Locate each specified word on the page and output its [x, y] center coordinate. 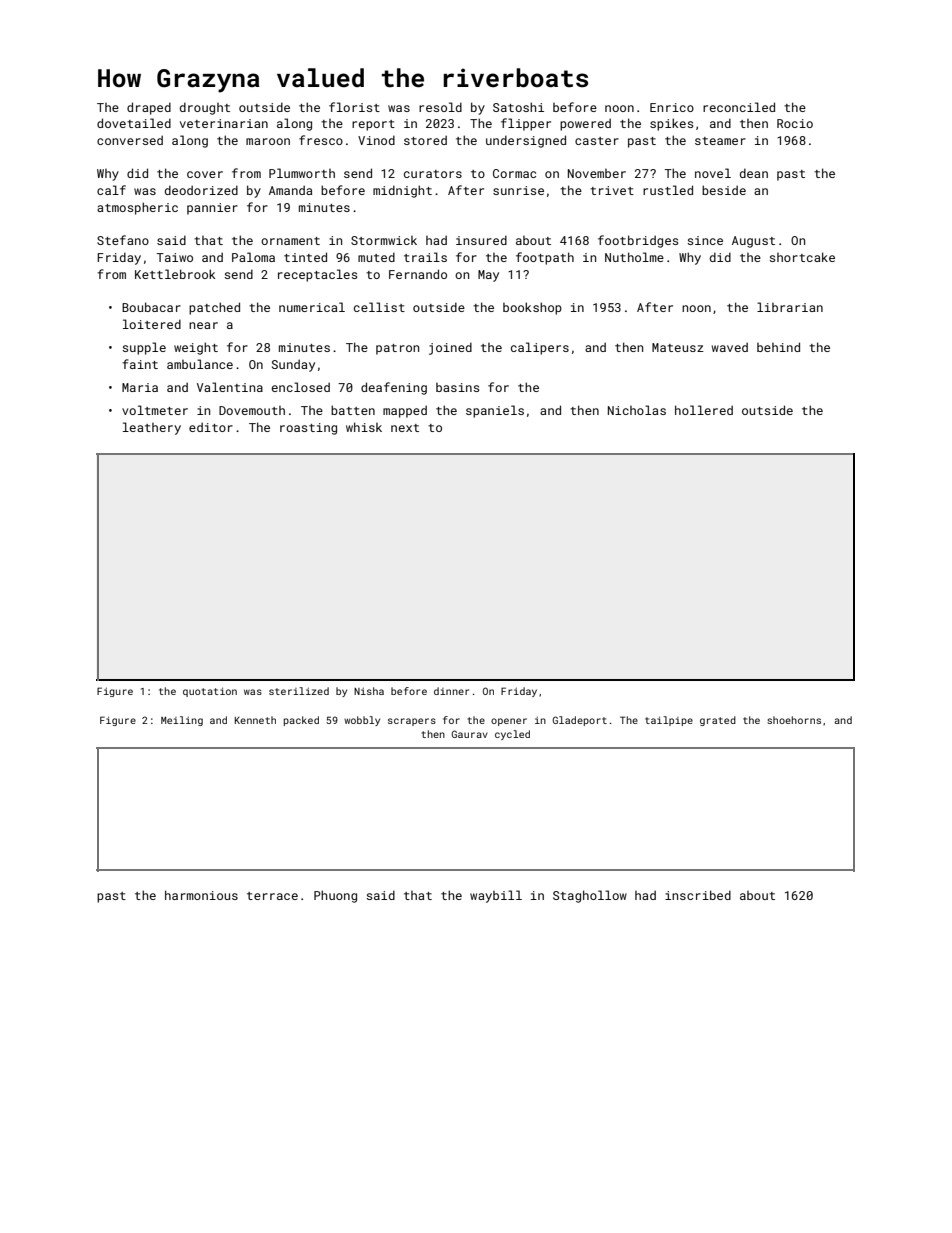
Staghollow [590, 896]
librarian [790, 307]
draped [149, 108]
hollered [704, 410]
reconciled [739, 107]
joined [450, 348]
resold [440, 107]
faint [140, 364]
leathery [152, 428]
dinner [451, 691]
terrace [272, 896]
